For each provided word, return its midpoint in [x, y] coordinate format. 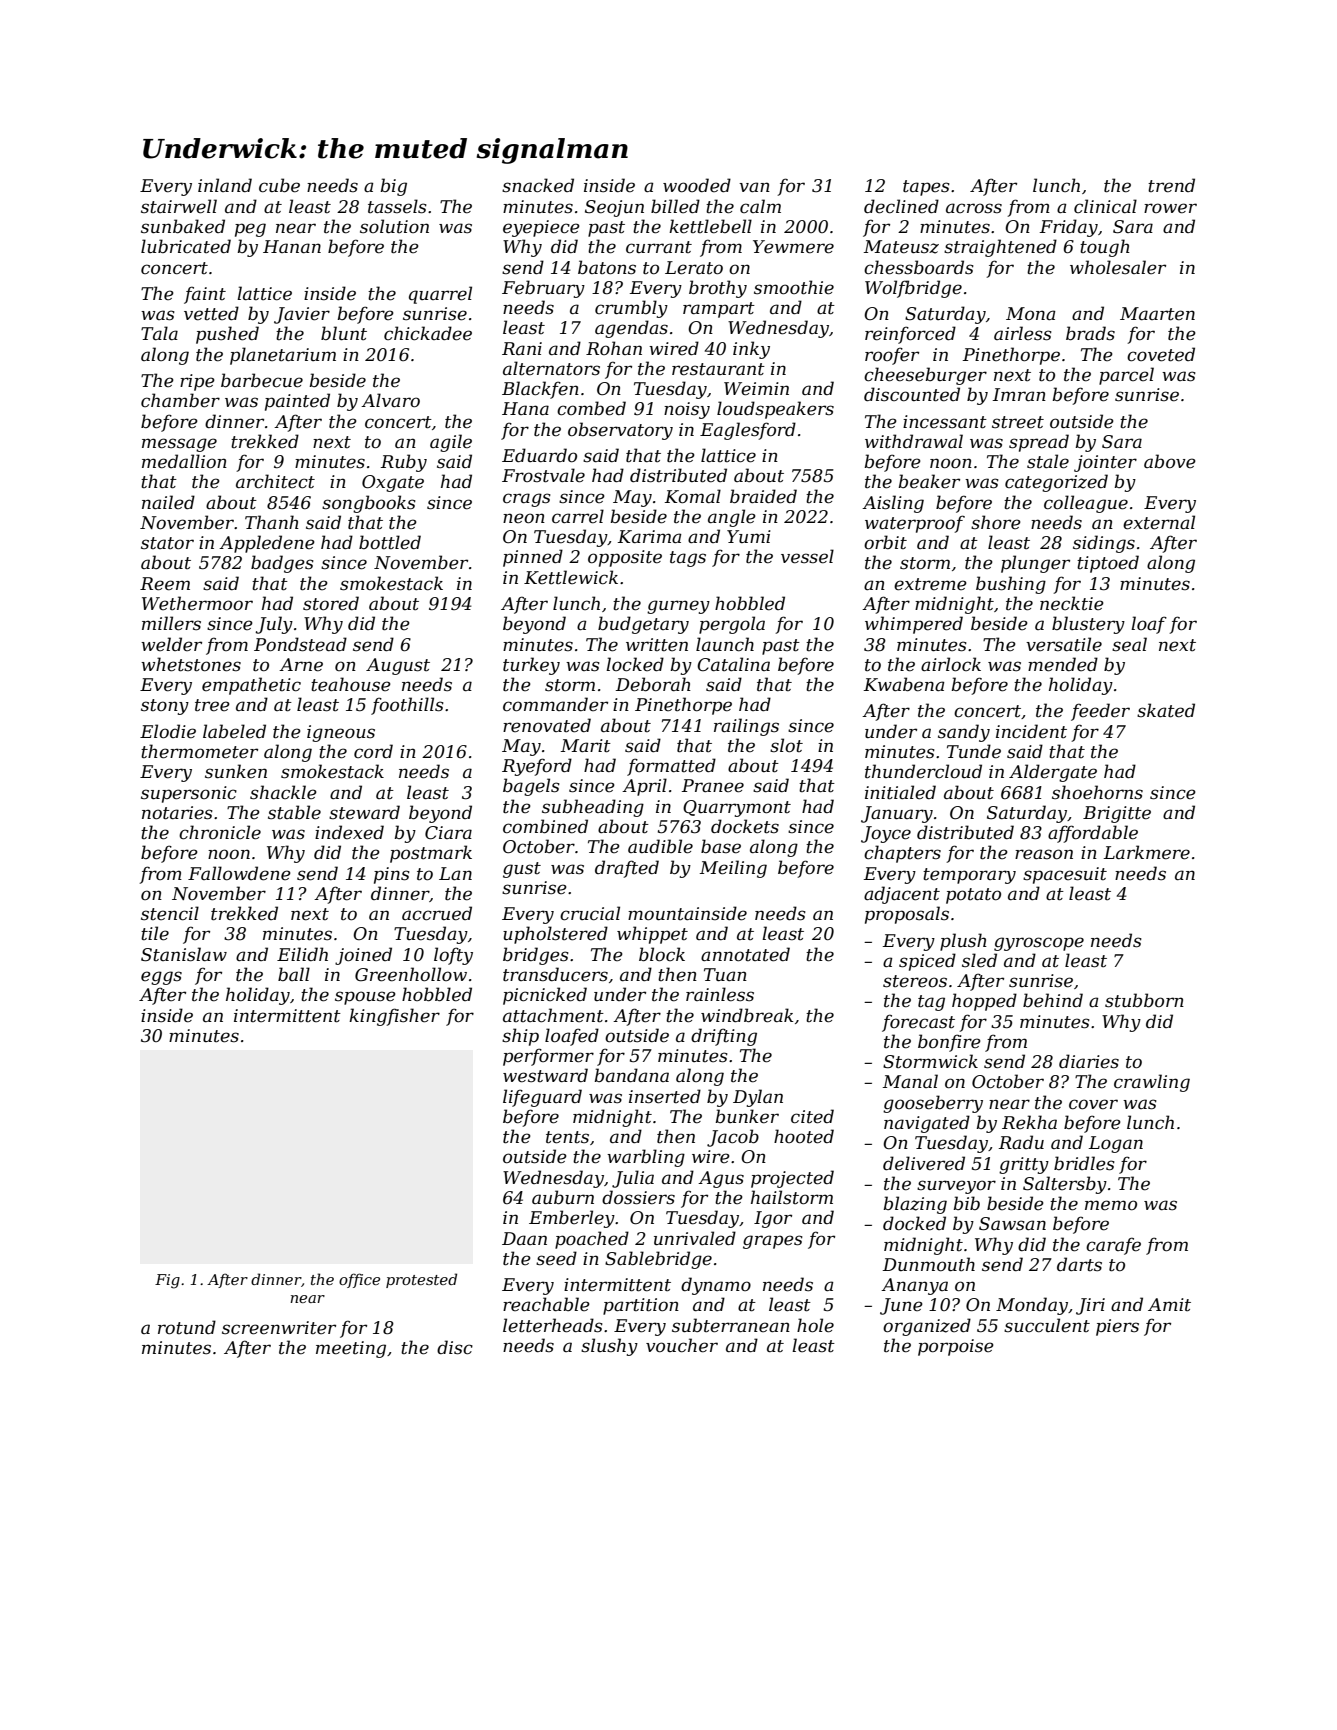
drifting [724, 1037]
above [1170, 461]
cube [279, 185]
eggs [161, 978]
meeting [351, 1349]
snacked [538, 185]
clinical [1105, 206]
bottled [390, 542]
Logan [1116, 1144]
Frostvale [543, 475]
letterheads [553, 1325]
